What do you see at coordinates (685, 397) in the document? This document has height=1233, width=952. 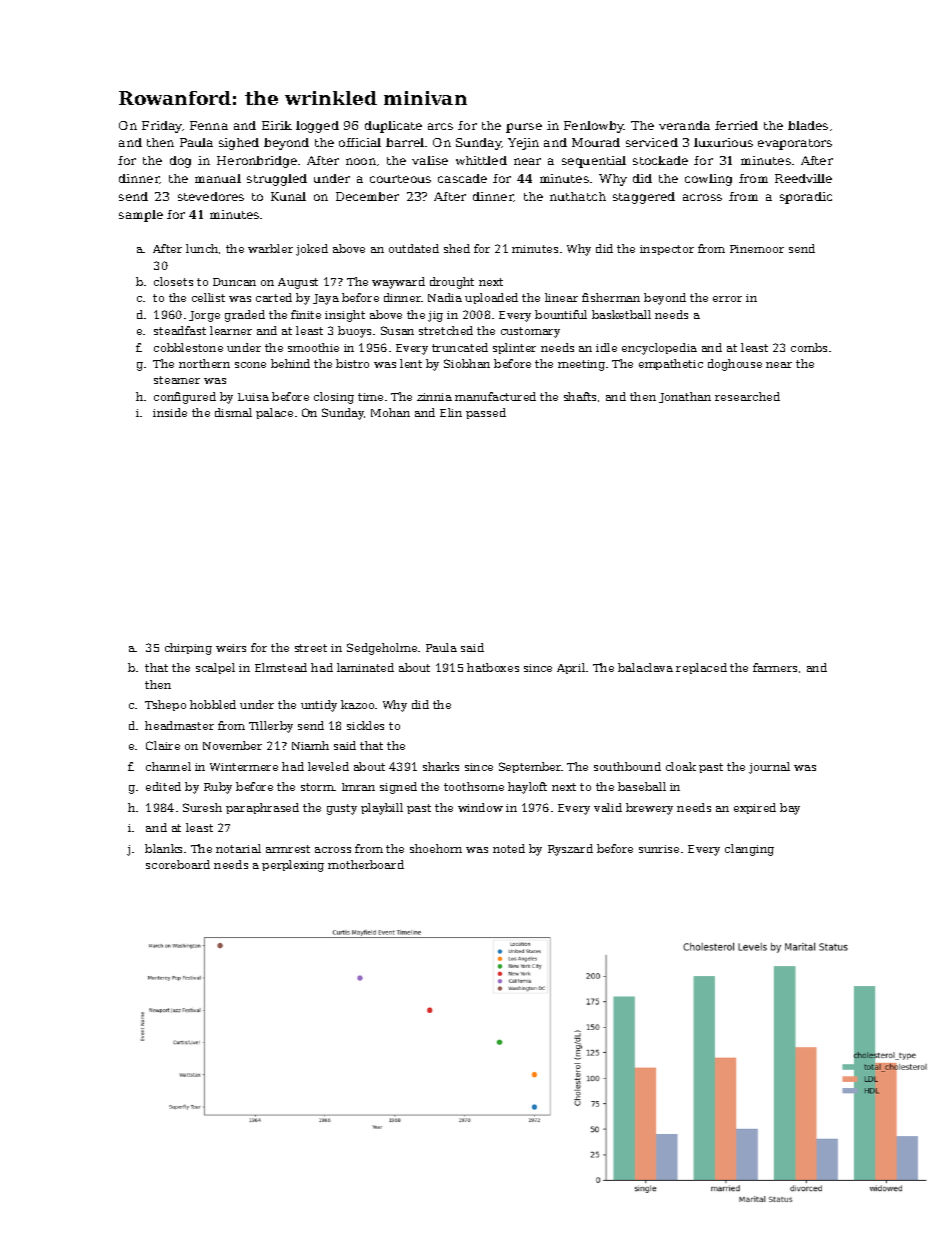 I see `Jonathan` at bounding box center [685, 397].
